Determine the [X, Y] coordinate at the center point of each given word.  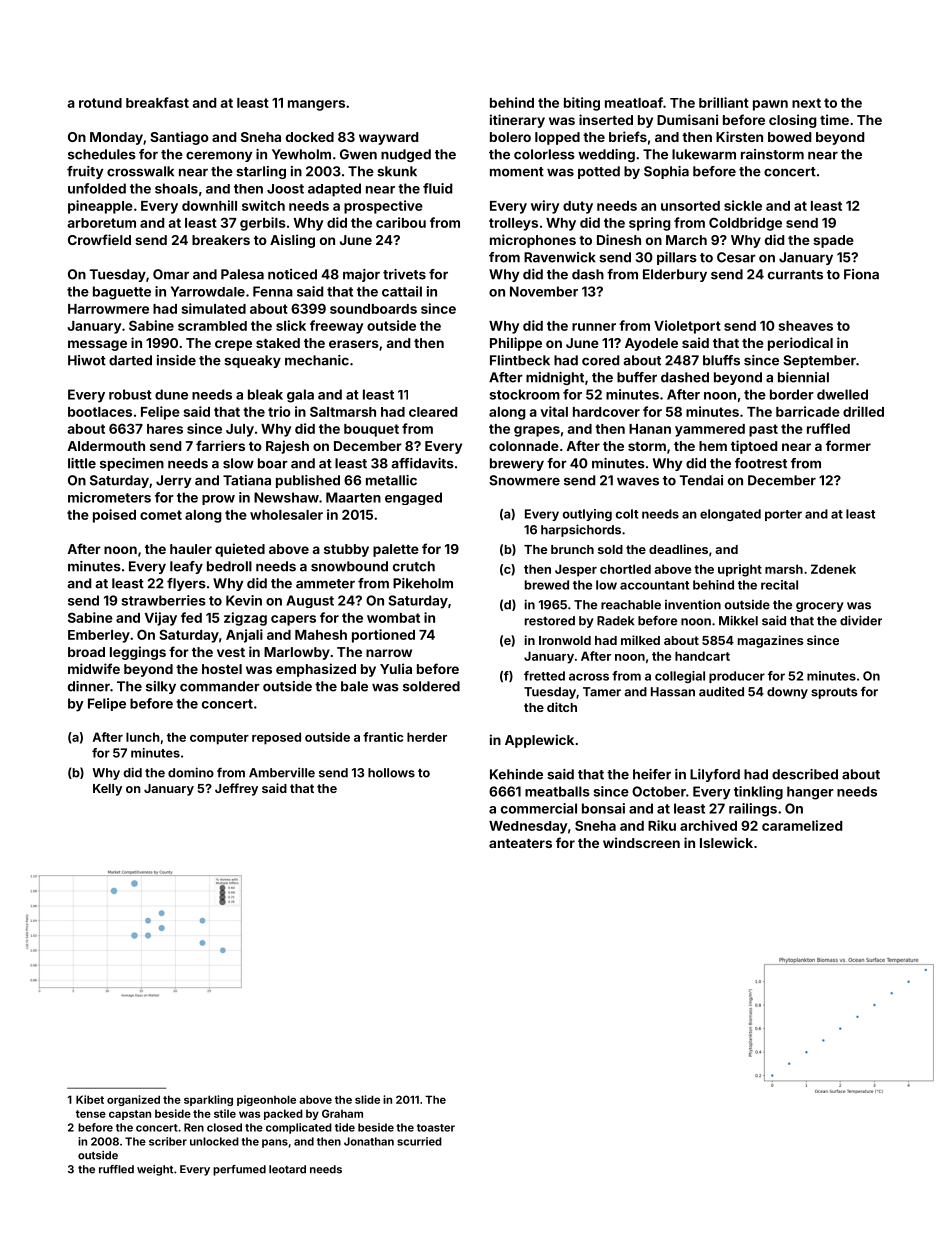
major [361, 275]
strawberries [164, 600]
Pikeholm [423, 583]
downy [787, 693]
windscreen [641, 842]
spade [833, 241]
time [834, 119]
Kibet [90, 1099]
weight [155, 1170]
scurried [419, 1141]
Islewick [726, 842]
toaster [436, 1128]
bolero [510, 137]
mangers [316, 105]
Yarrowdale [208, 291]
